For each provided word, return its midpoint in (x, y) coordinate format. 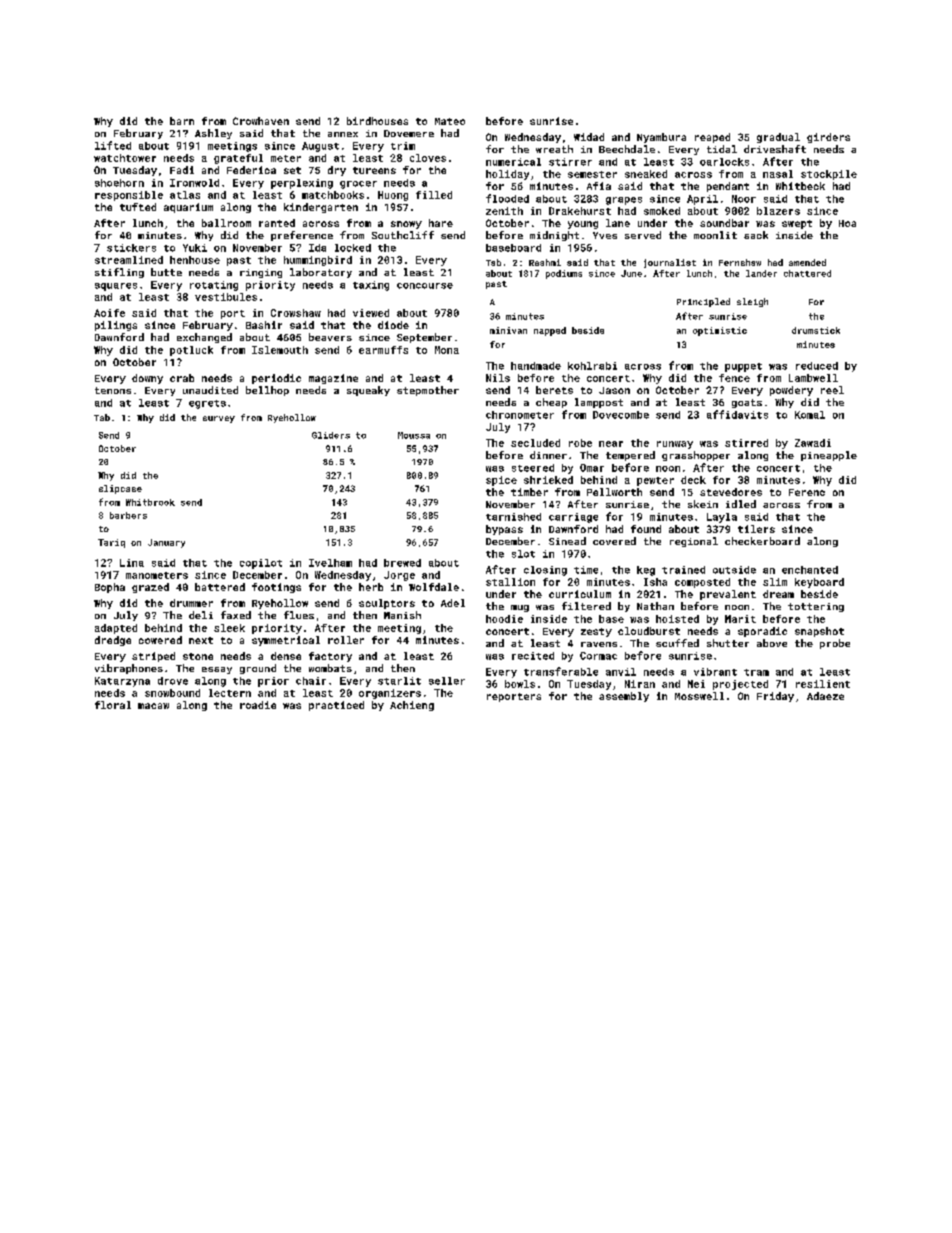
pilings (116, 326)
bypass (504, 530)
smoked (662, 211)
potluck (191, 351)
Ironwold (194, 183)
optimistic (720, 331)
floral (113, 705)
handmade (536, 366)
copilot (261, 564)
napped (550, 331)
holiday (507, 175)
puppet (743, 367)
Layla (722, 518)
